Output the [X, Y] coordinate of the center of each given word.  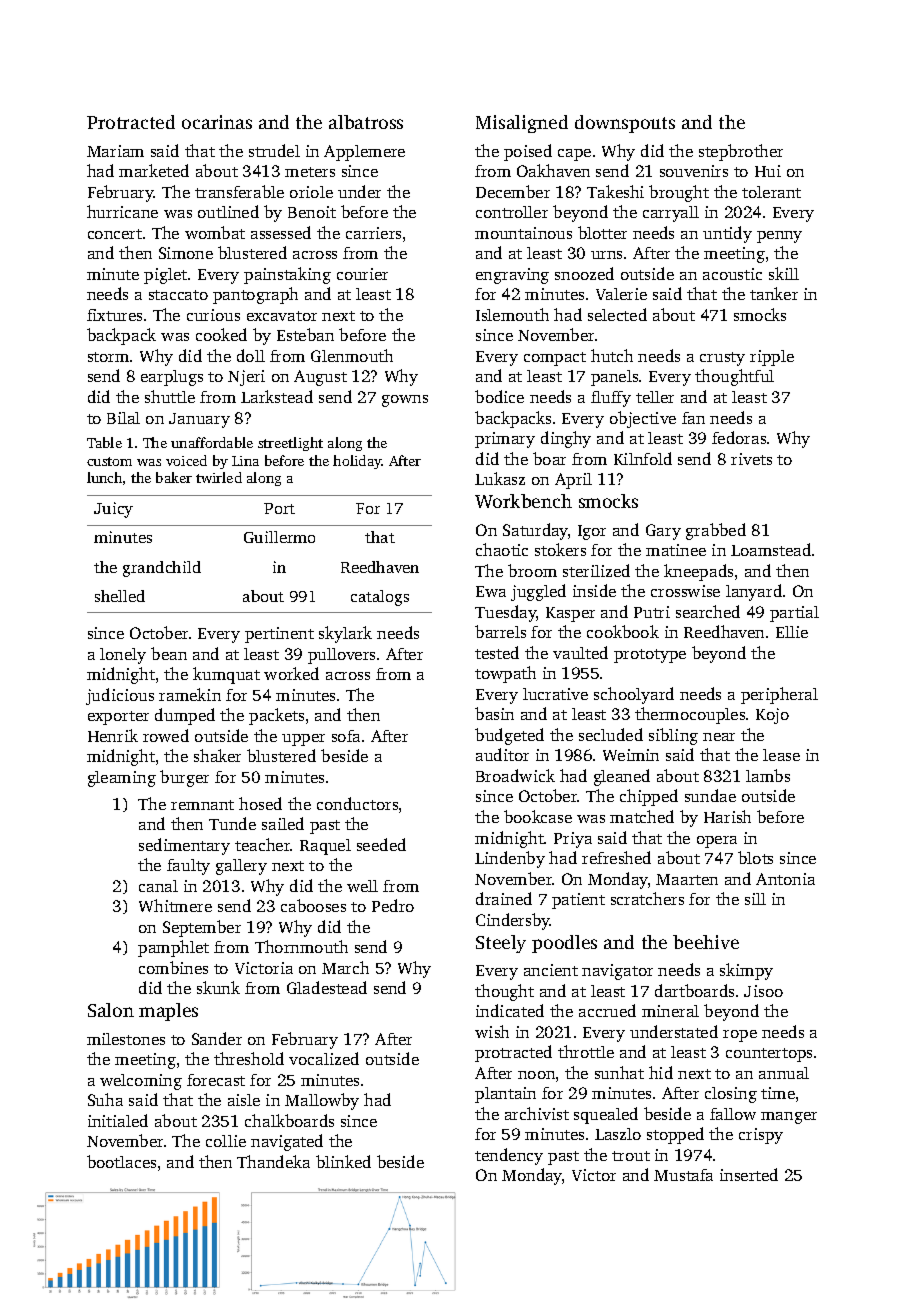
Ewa [491, 591]
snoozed [584, 273]
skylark [345, 634]
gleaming [122, 779]
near [719, 737]
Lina [245, 461]
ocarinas [217, 122]
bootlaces [121, 1161]
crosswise [685, 591]
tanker [774, 293]
